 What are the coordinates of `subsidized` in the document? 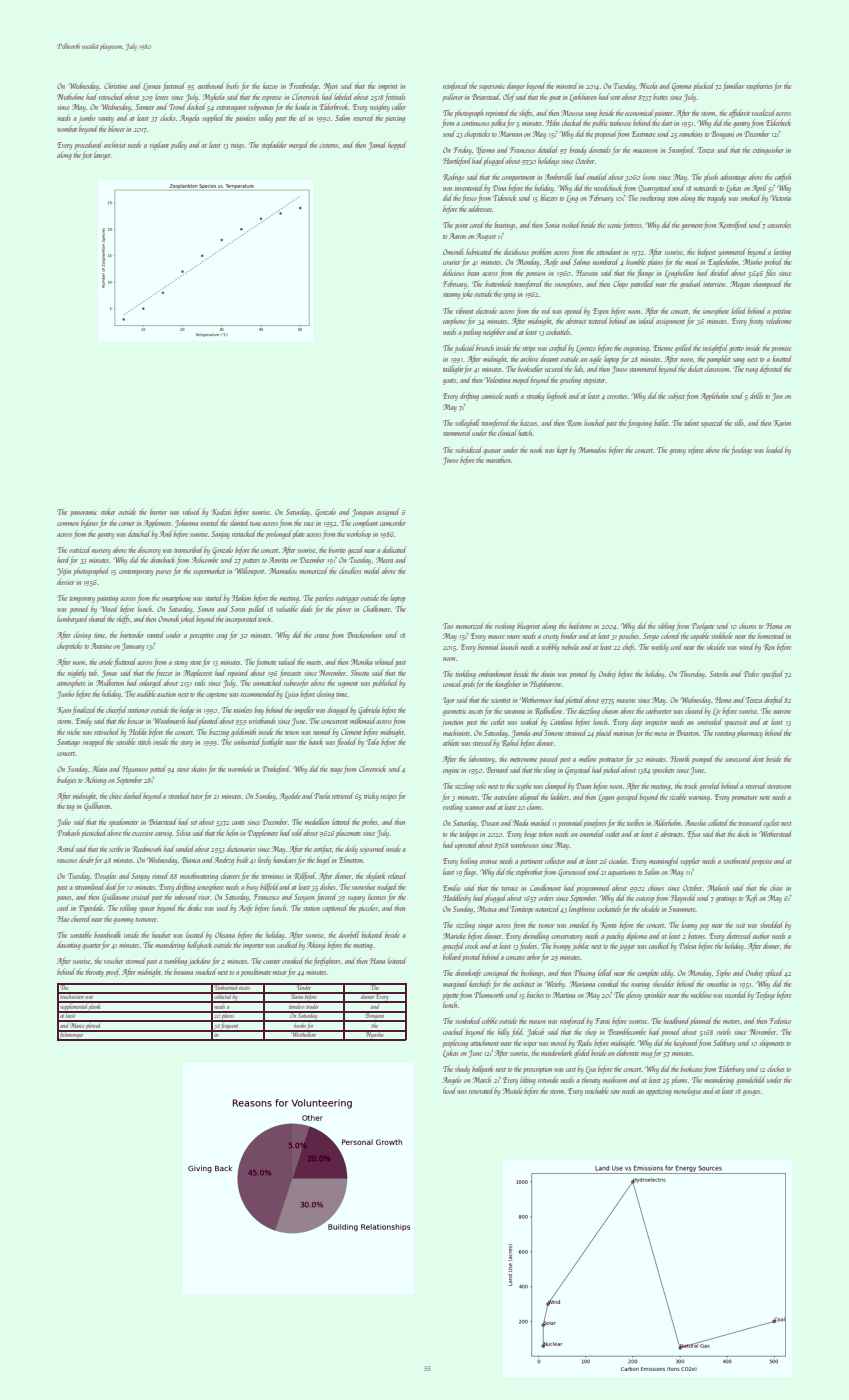 It's located at (468, 449).
